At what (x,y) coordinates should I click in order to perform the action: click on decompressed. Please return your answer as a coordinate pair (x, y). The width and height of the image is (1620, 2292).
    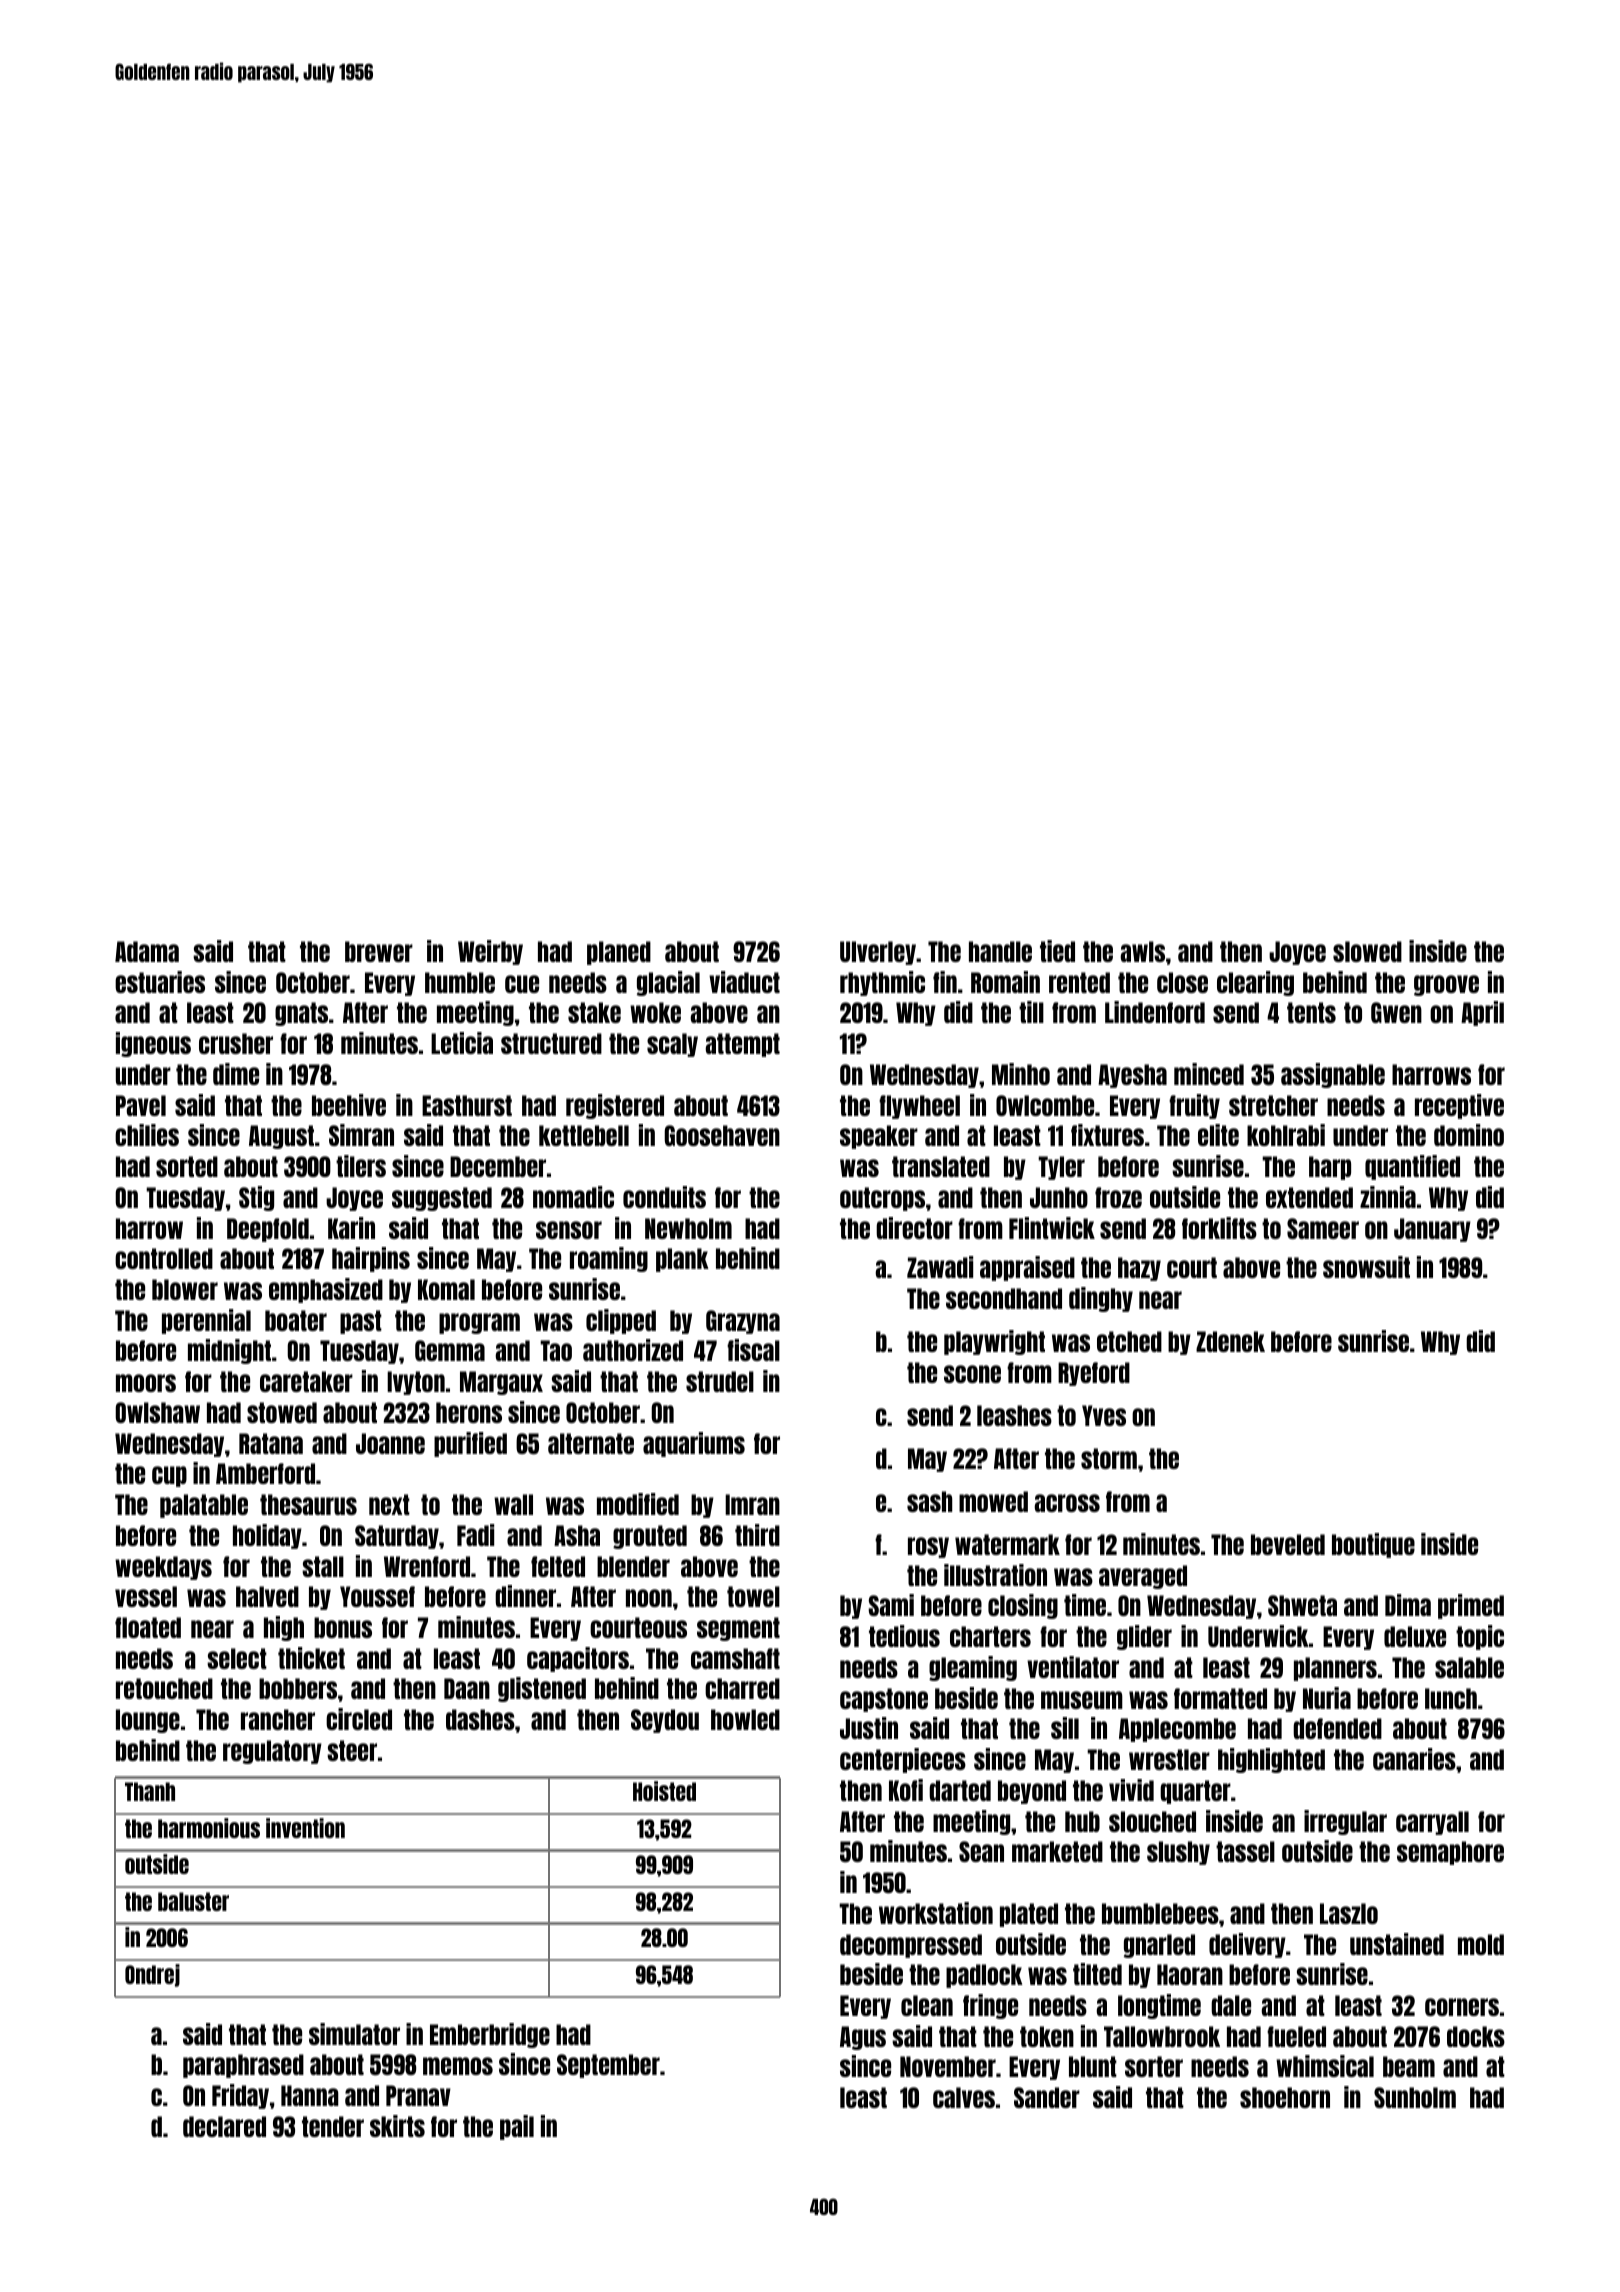
    Looking at the image, I should click on (911, 1946).
